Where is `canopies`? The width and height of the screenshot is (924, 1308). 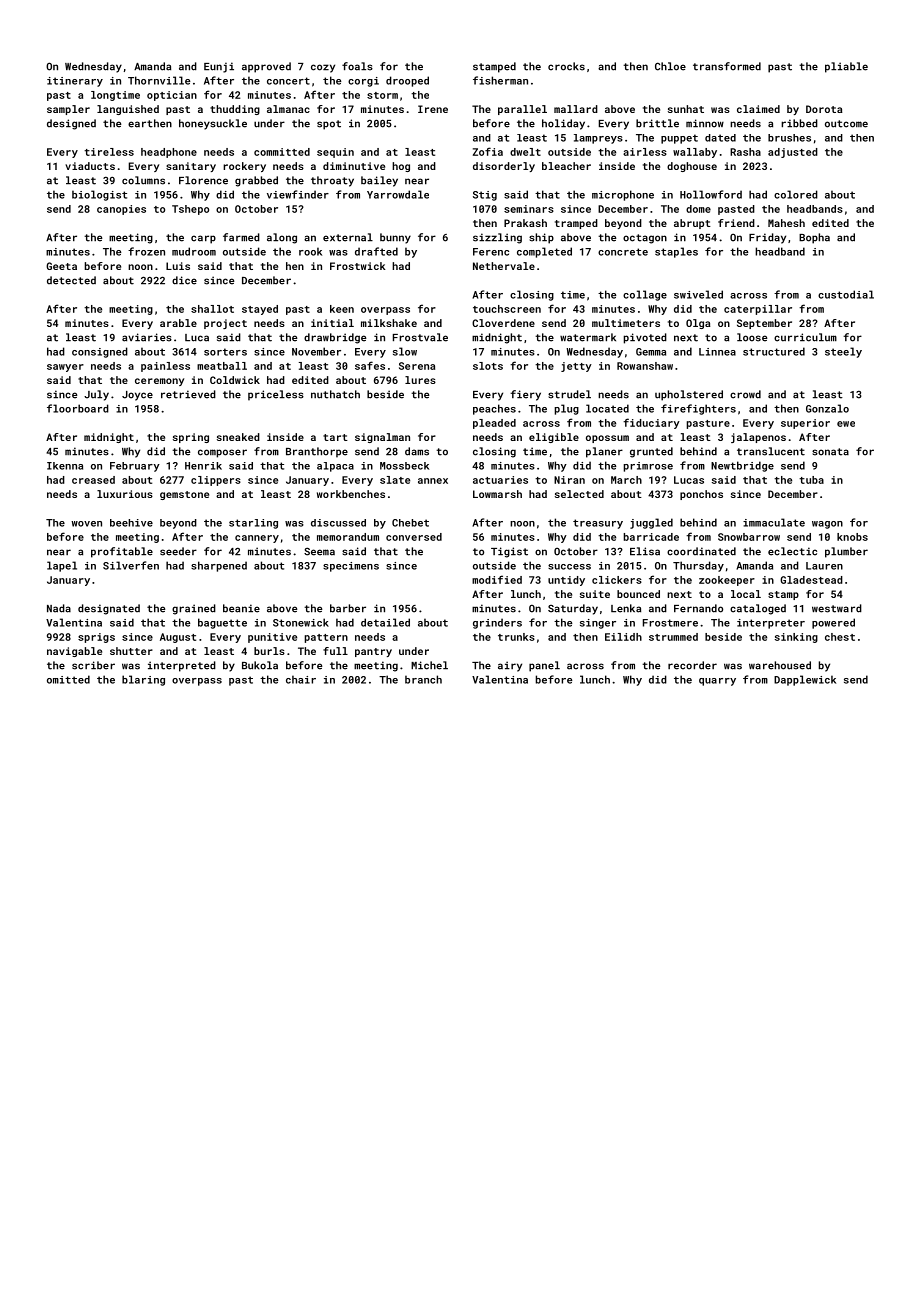
canopies is located at coordinates (121, 210).
